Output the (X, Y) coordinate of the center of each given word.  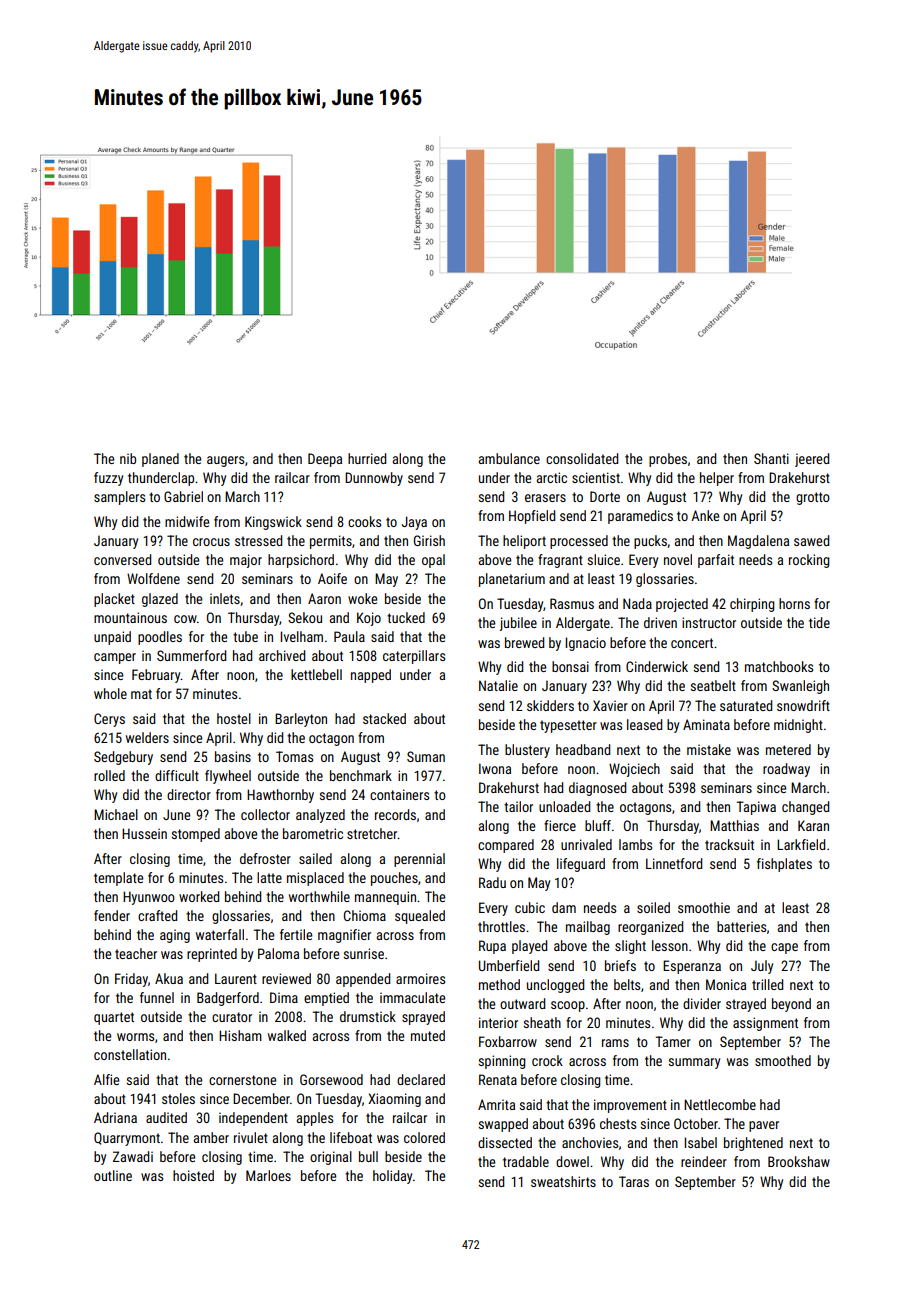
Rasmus (572, 603)
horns (794, 603)
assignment (765, 1024)
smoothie (704, 907)
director (189, 794)
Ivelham (301, 636)
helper (717, 479)
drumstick (368, 1016)
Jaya (414, 523)
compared (506, 846)
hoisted (193, 1175)
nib (128, 458)
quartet (114, 1018)
